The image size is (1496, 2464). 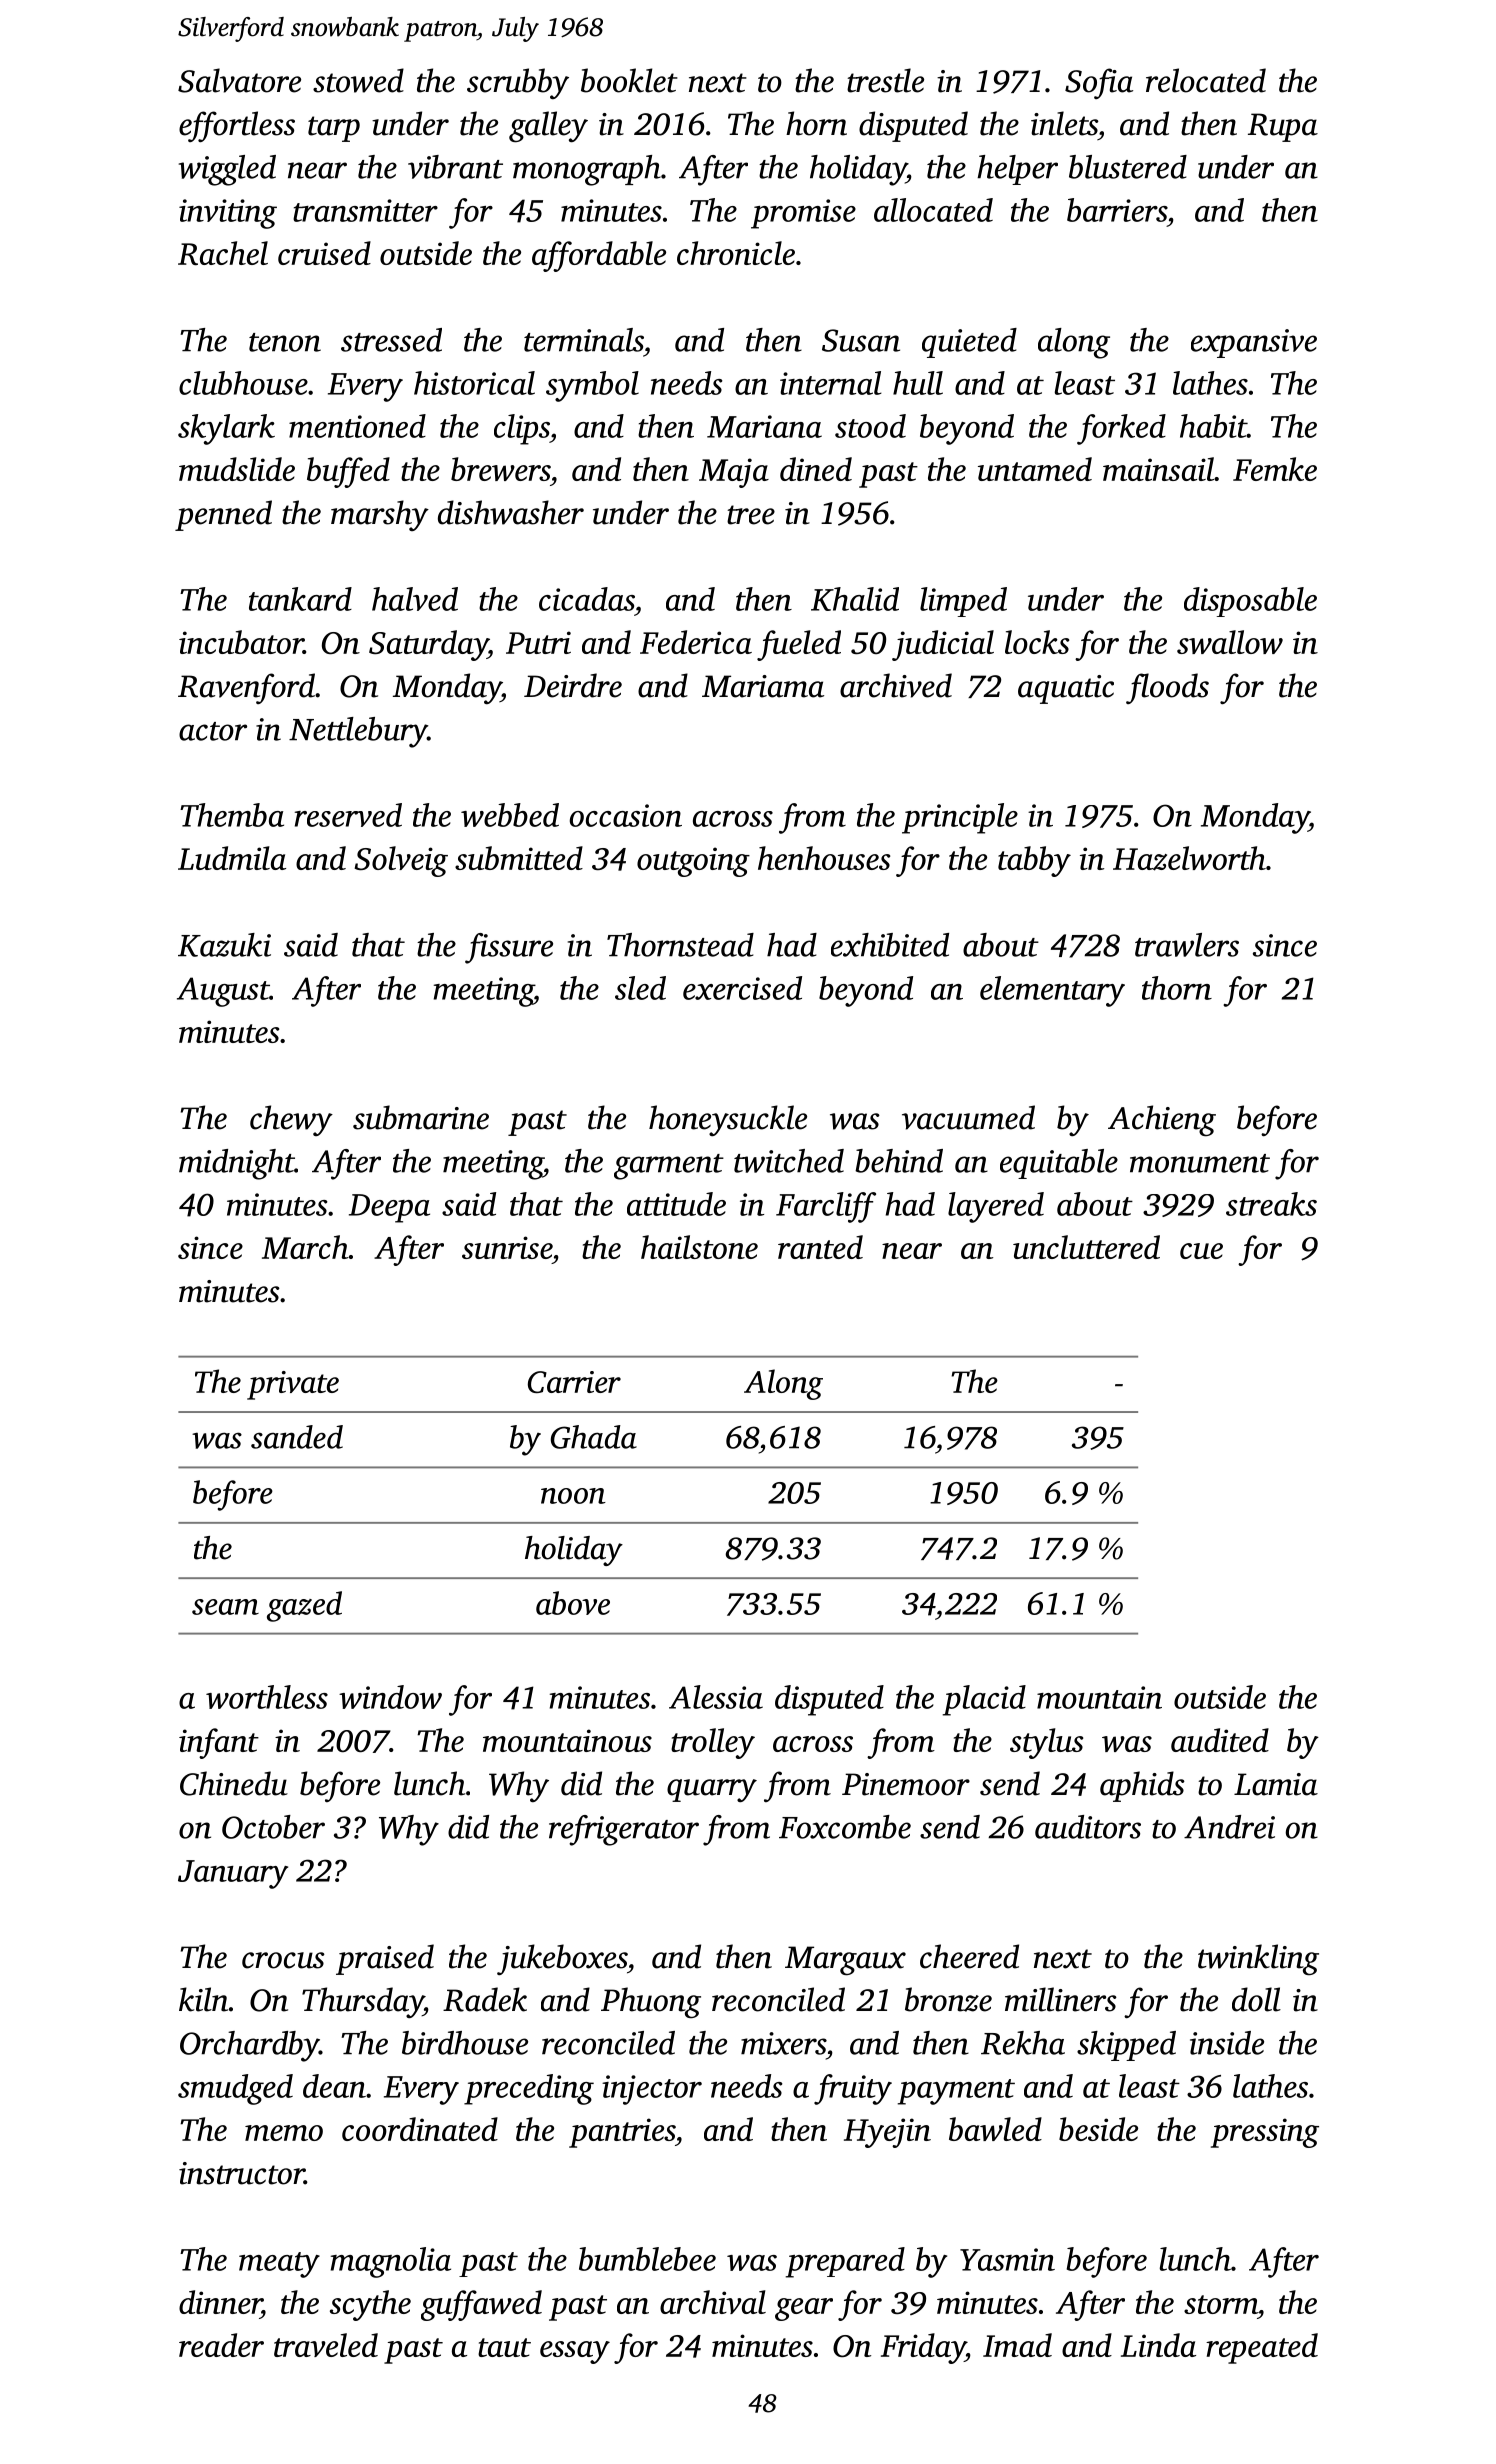 I want to click on guffawed, so click(x=481, y=2305).
